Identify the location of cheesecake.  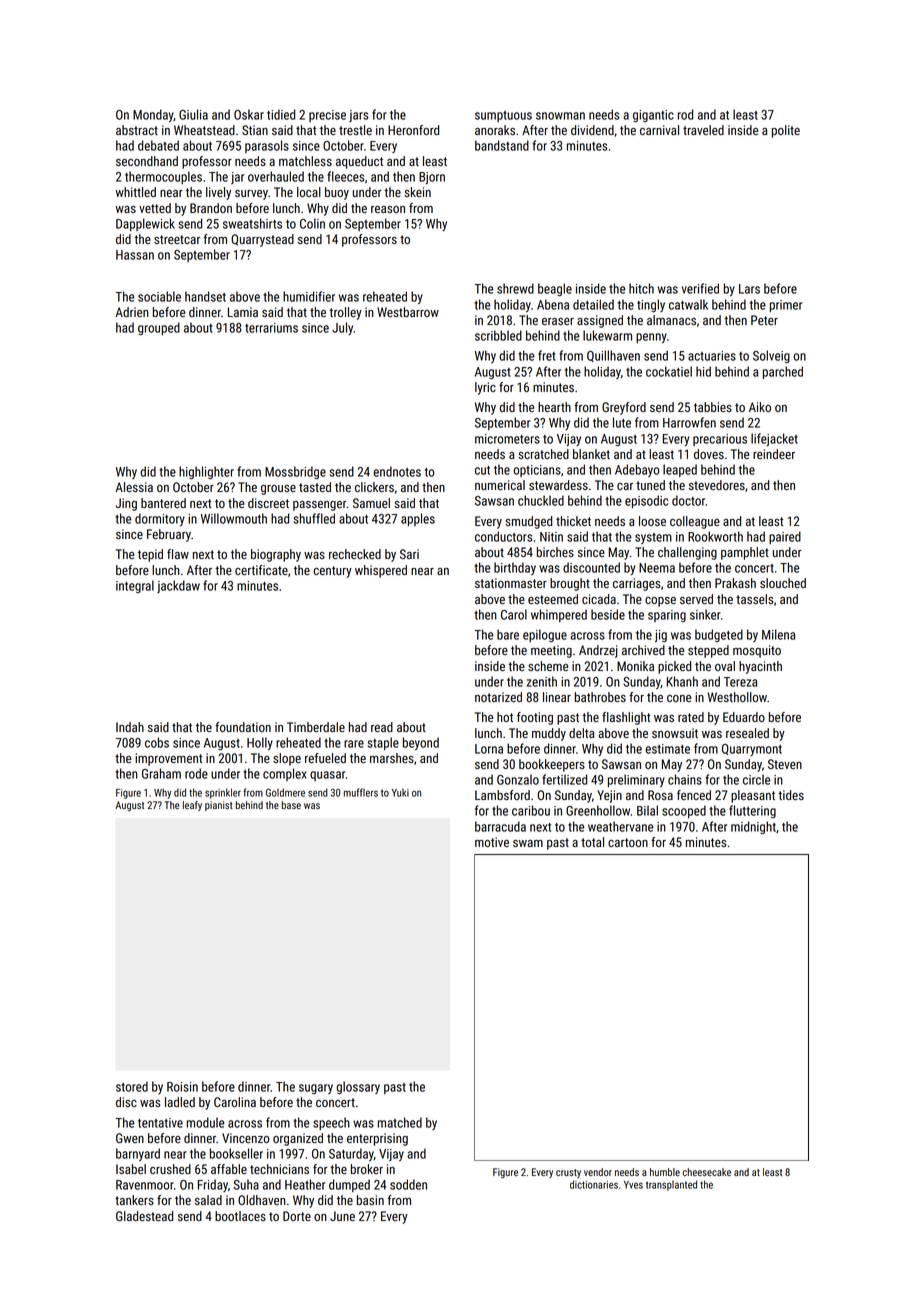
(706, 1172).
